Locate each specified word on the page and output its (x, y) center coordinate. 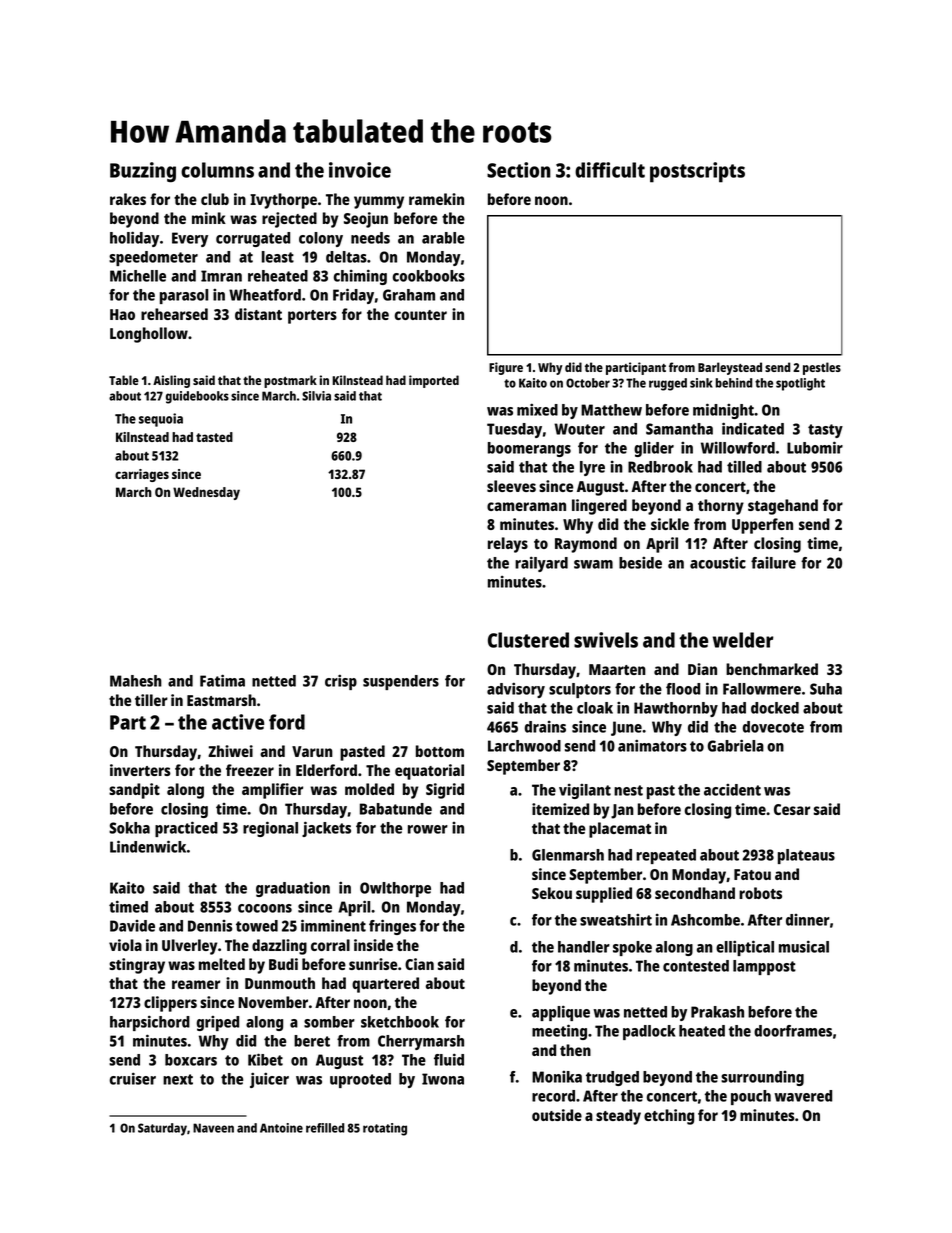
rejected (289, 220)
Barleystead (730, 368)
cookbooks (429, 276)
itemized (560, 809)
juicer (269, 1080)
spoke (632, 948)
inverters (140, 770)
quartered (385, 985)
